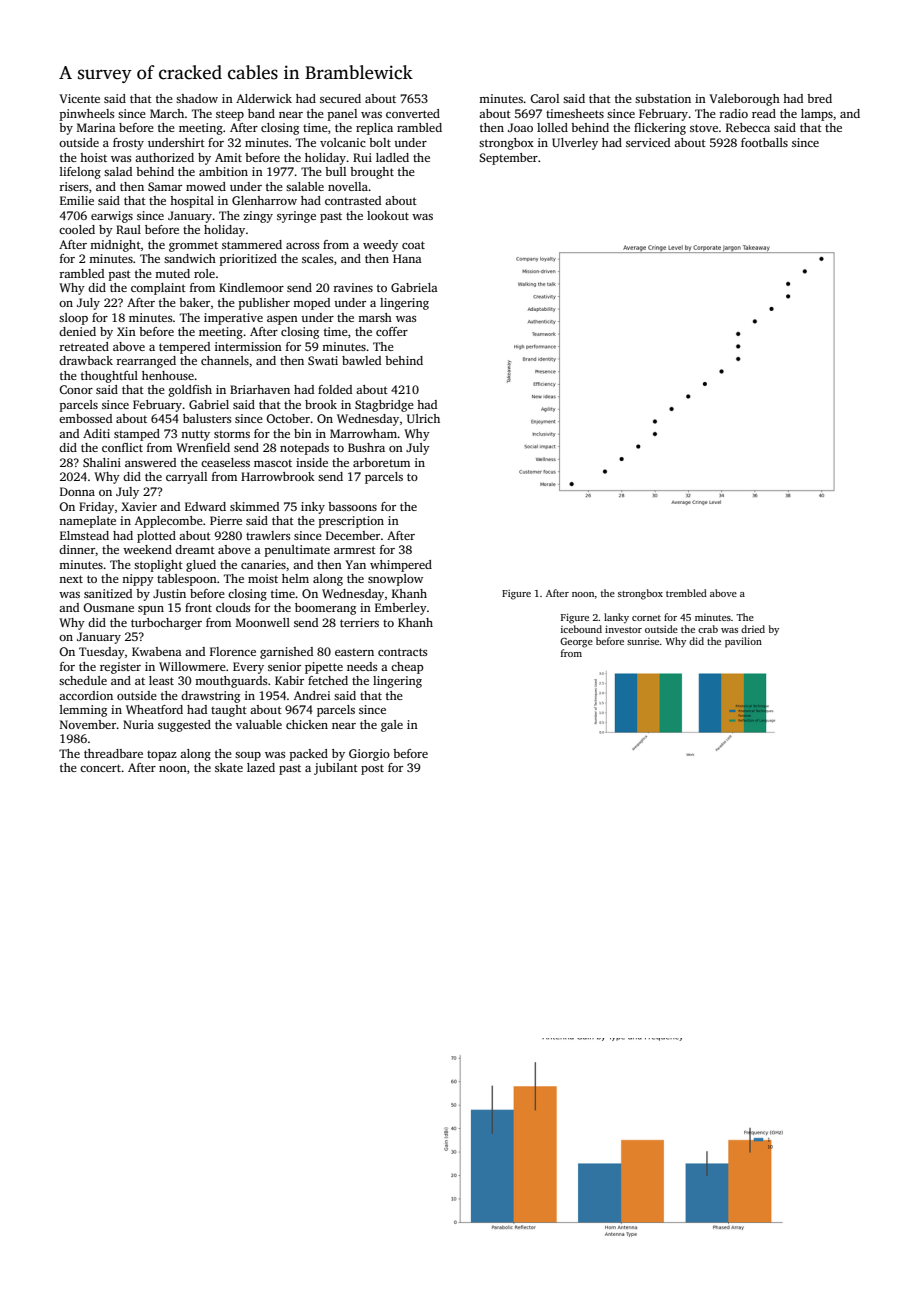  What do you see at coordinates (520, 127) in the page?
I see `Joao` at bounding box center [520, 127].
